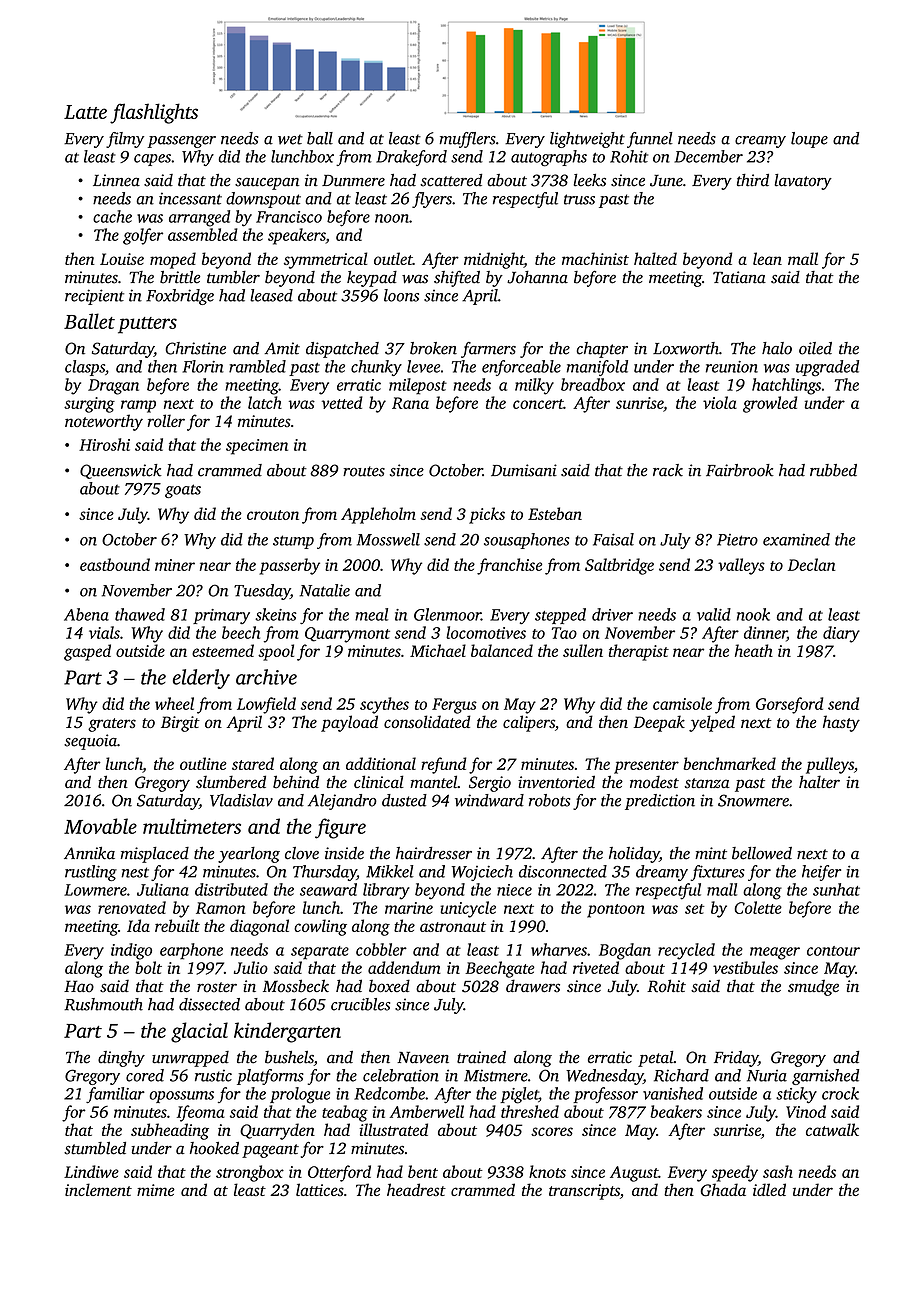 The height and width of the page is (1308, 924). What do you see at coordinates (302, 853) in the page?
I see `clove` at bounding box center [302, 853].
